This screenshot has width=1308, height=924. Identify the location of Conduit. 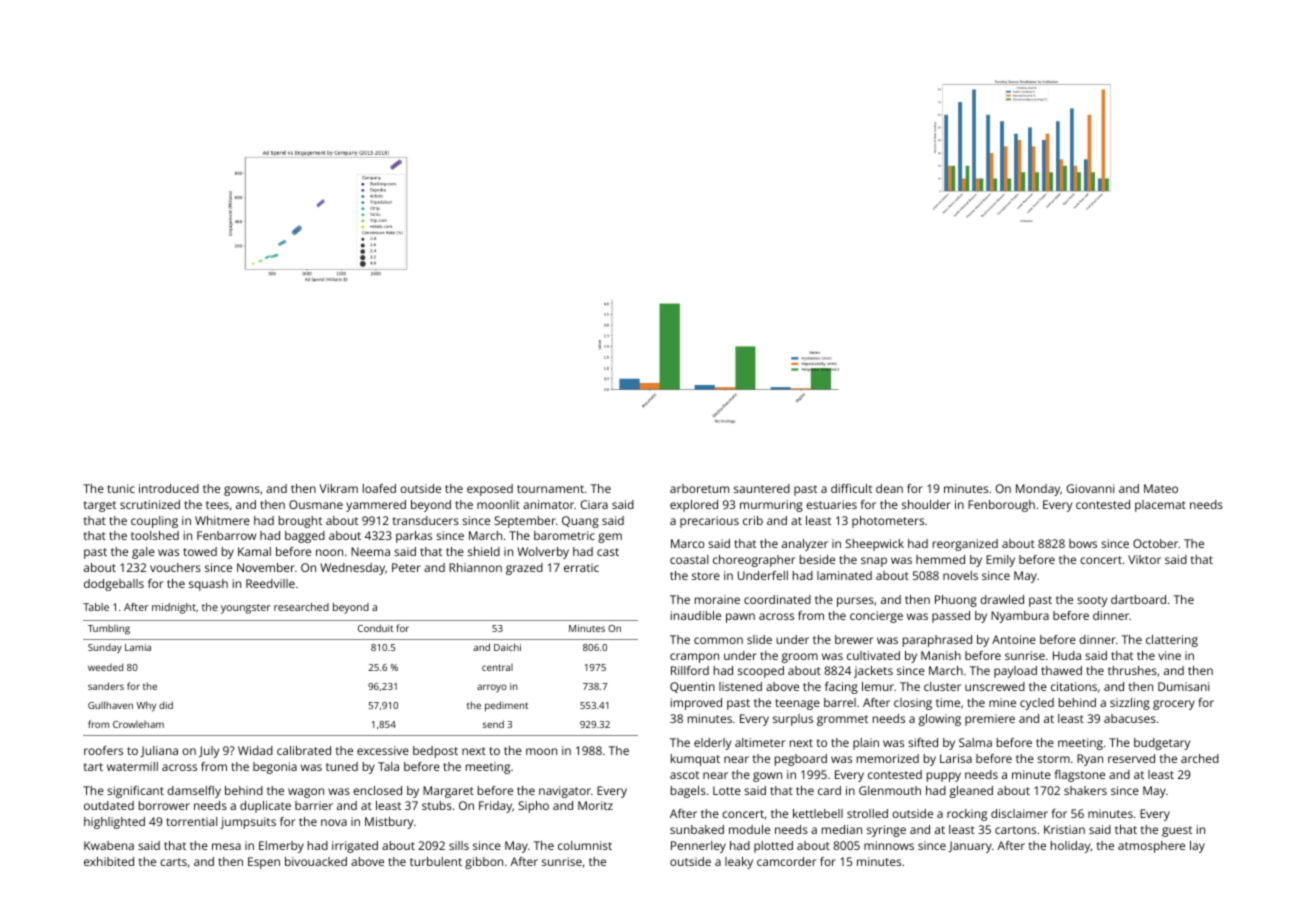
(375, 628).
